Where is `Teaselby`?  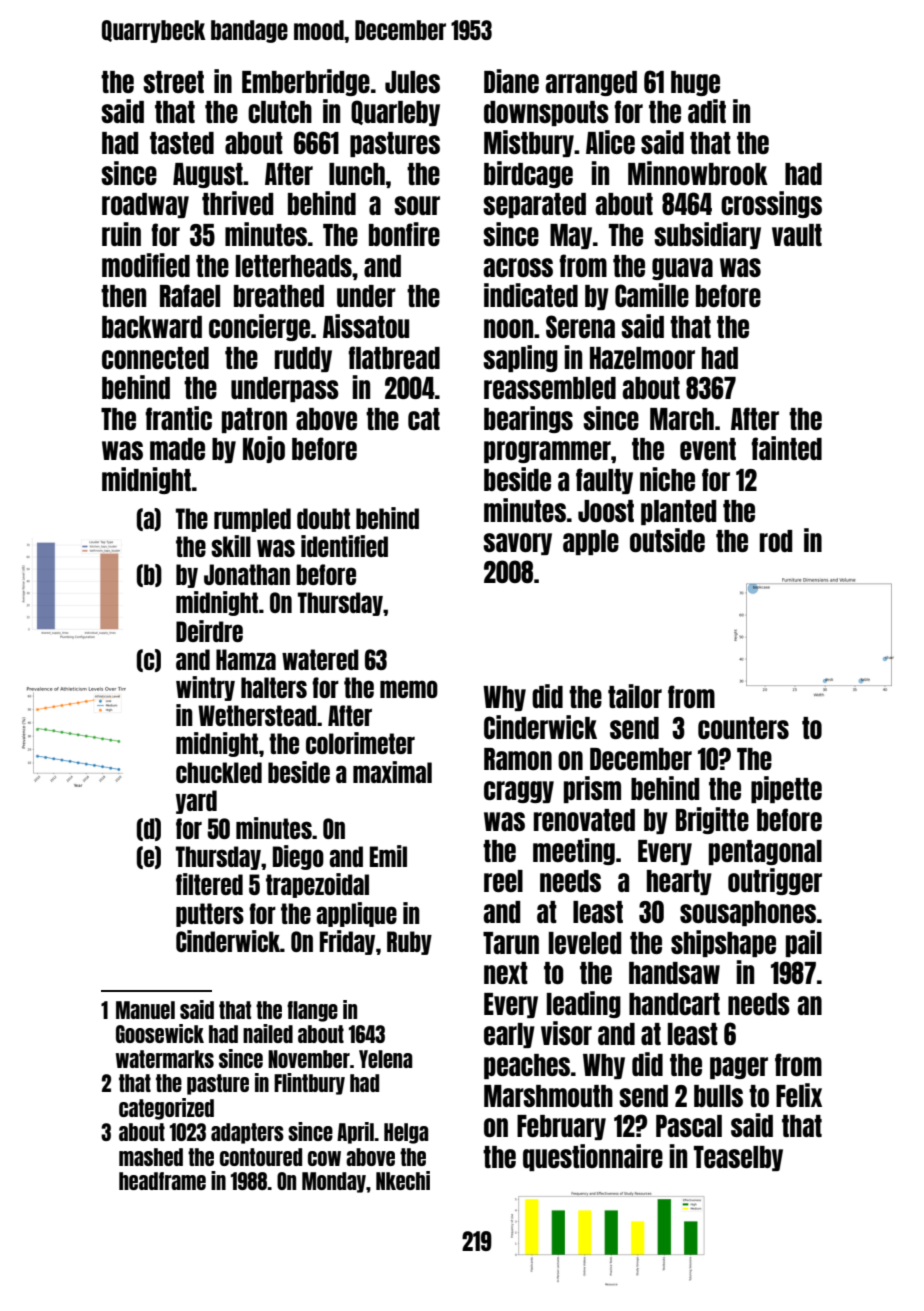 Teaselby is located at coordinates (738, 1158).
